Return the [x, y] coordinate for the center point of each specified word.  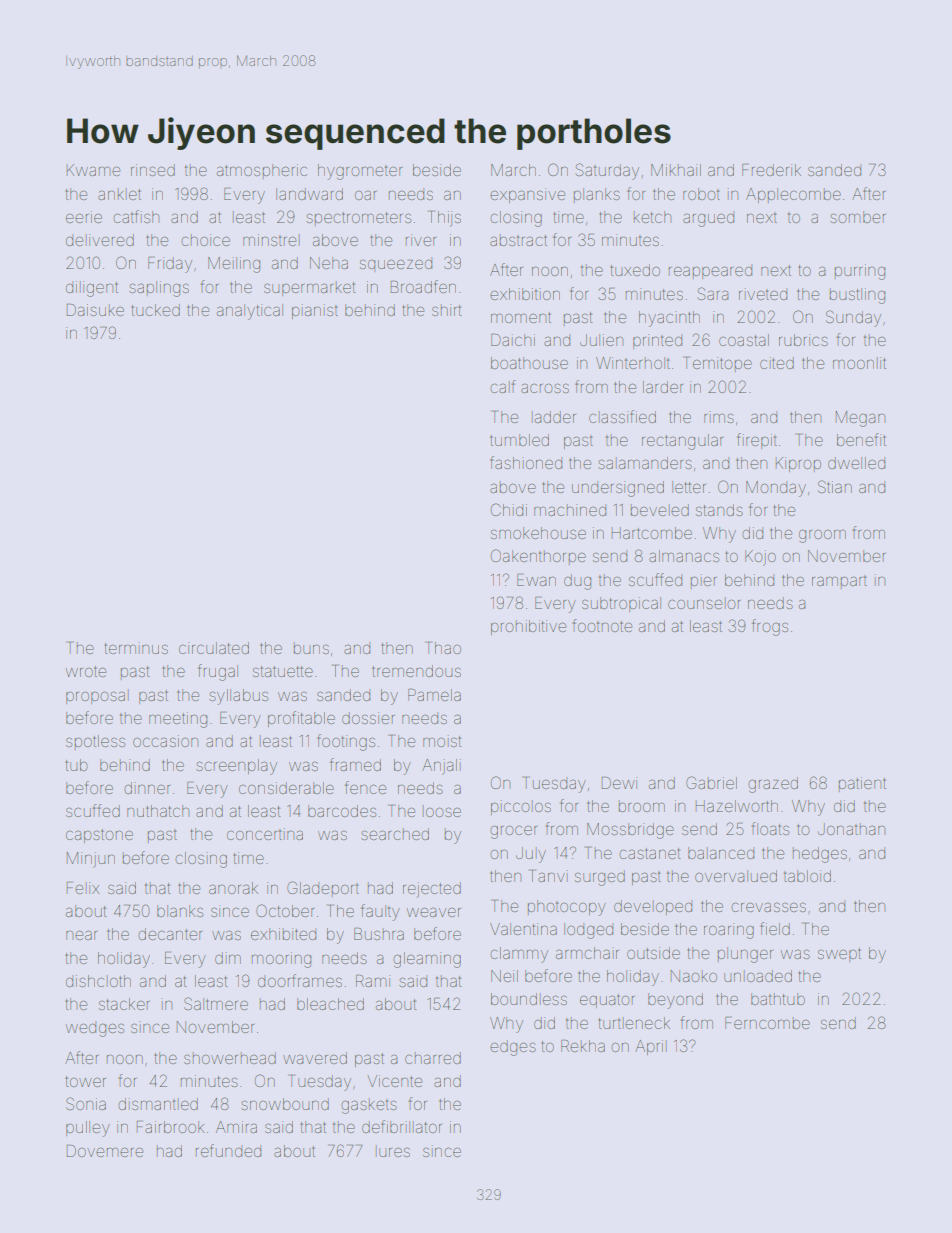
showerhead [230, 1058]
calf [503, 386]
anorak [233, 888]
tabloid [807, 876]
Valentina [523, 929]
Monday [776, 489]
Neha [329, 263]
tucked [156, 310]
